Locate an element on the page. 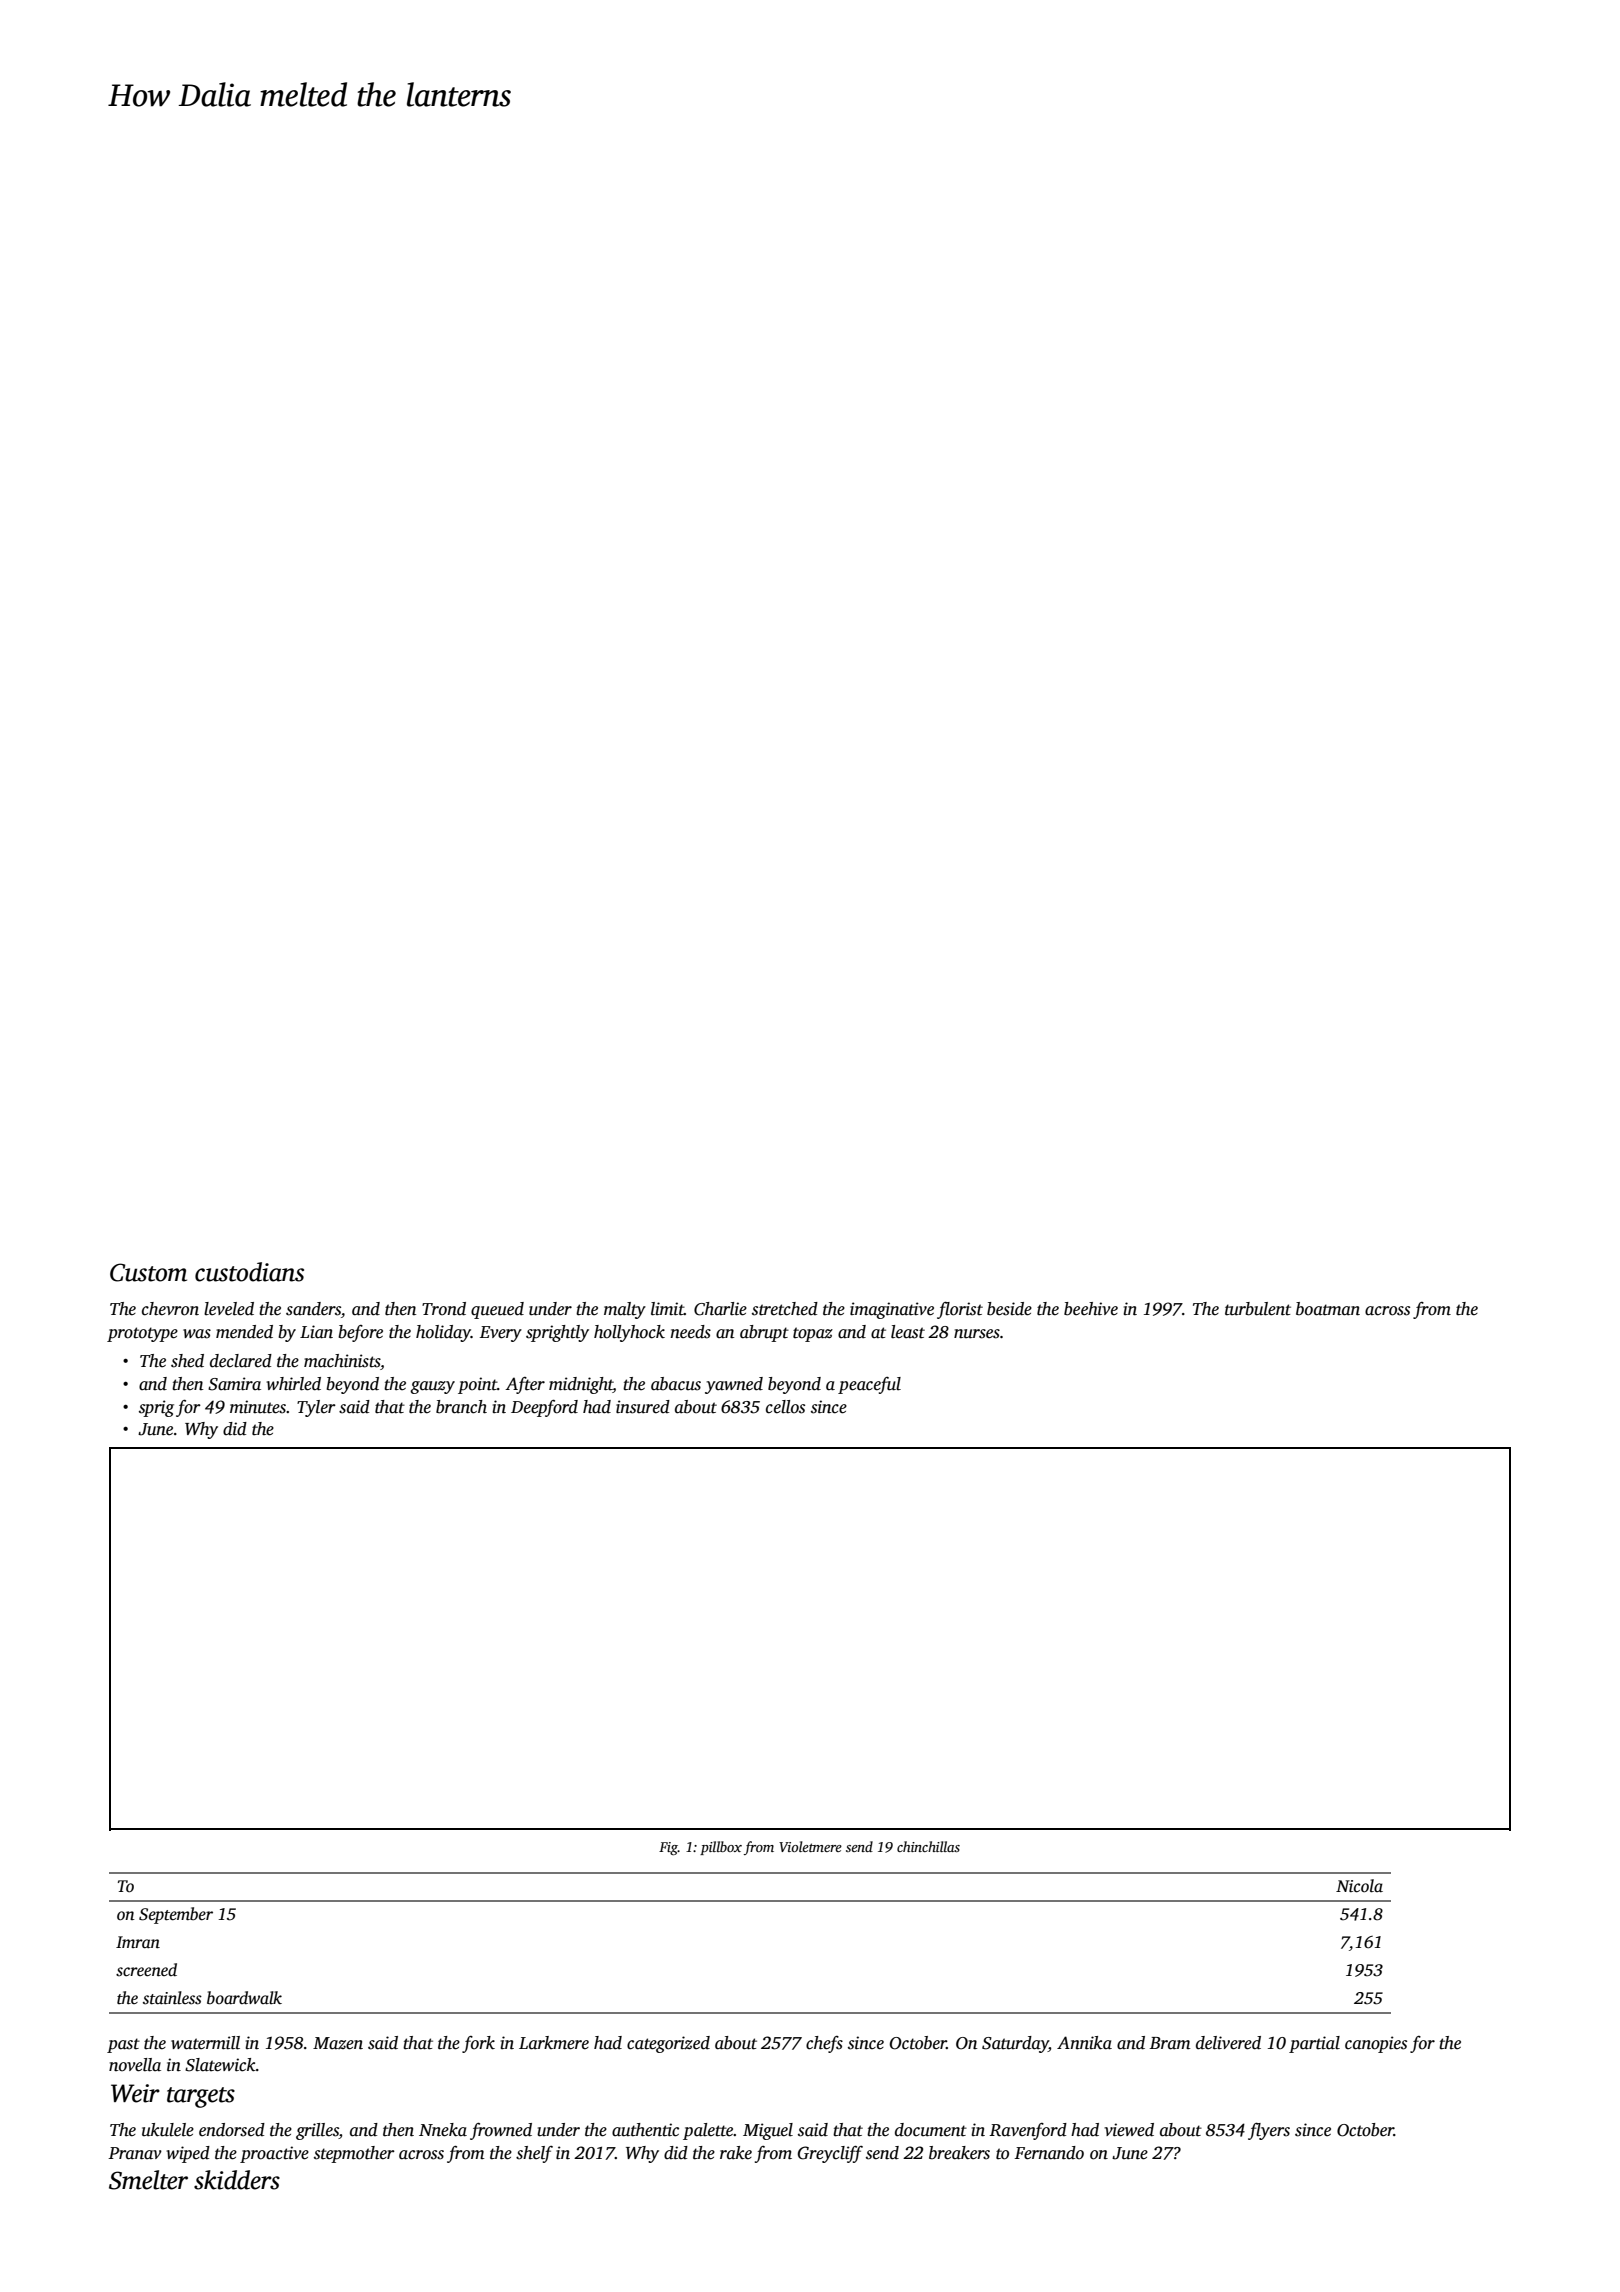 The width and height of the document is (1620, 2292). Mazen is located at coordinates (338, 2043).
